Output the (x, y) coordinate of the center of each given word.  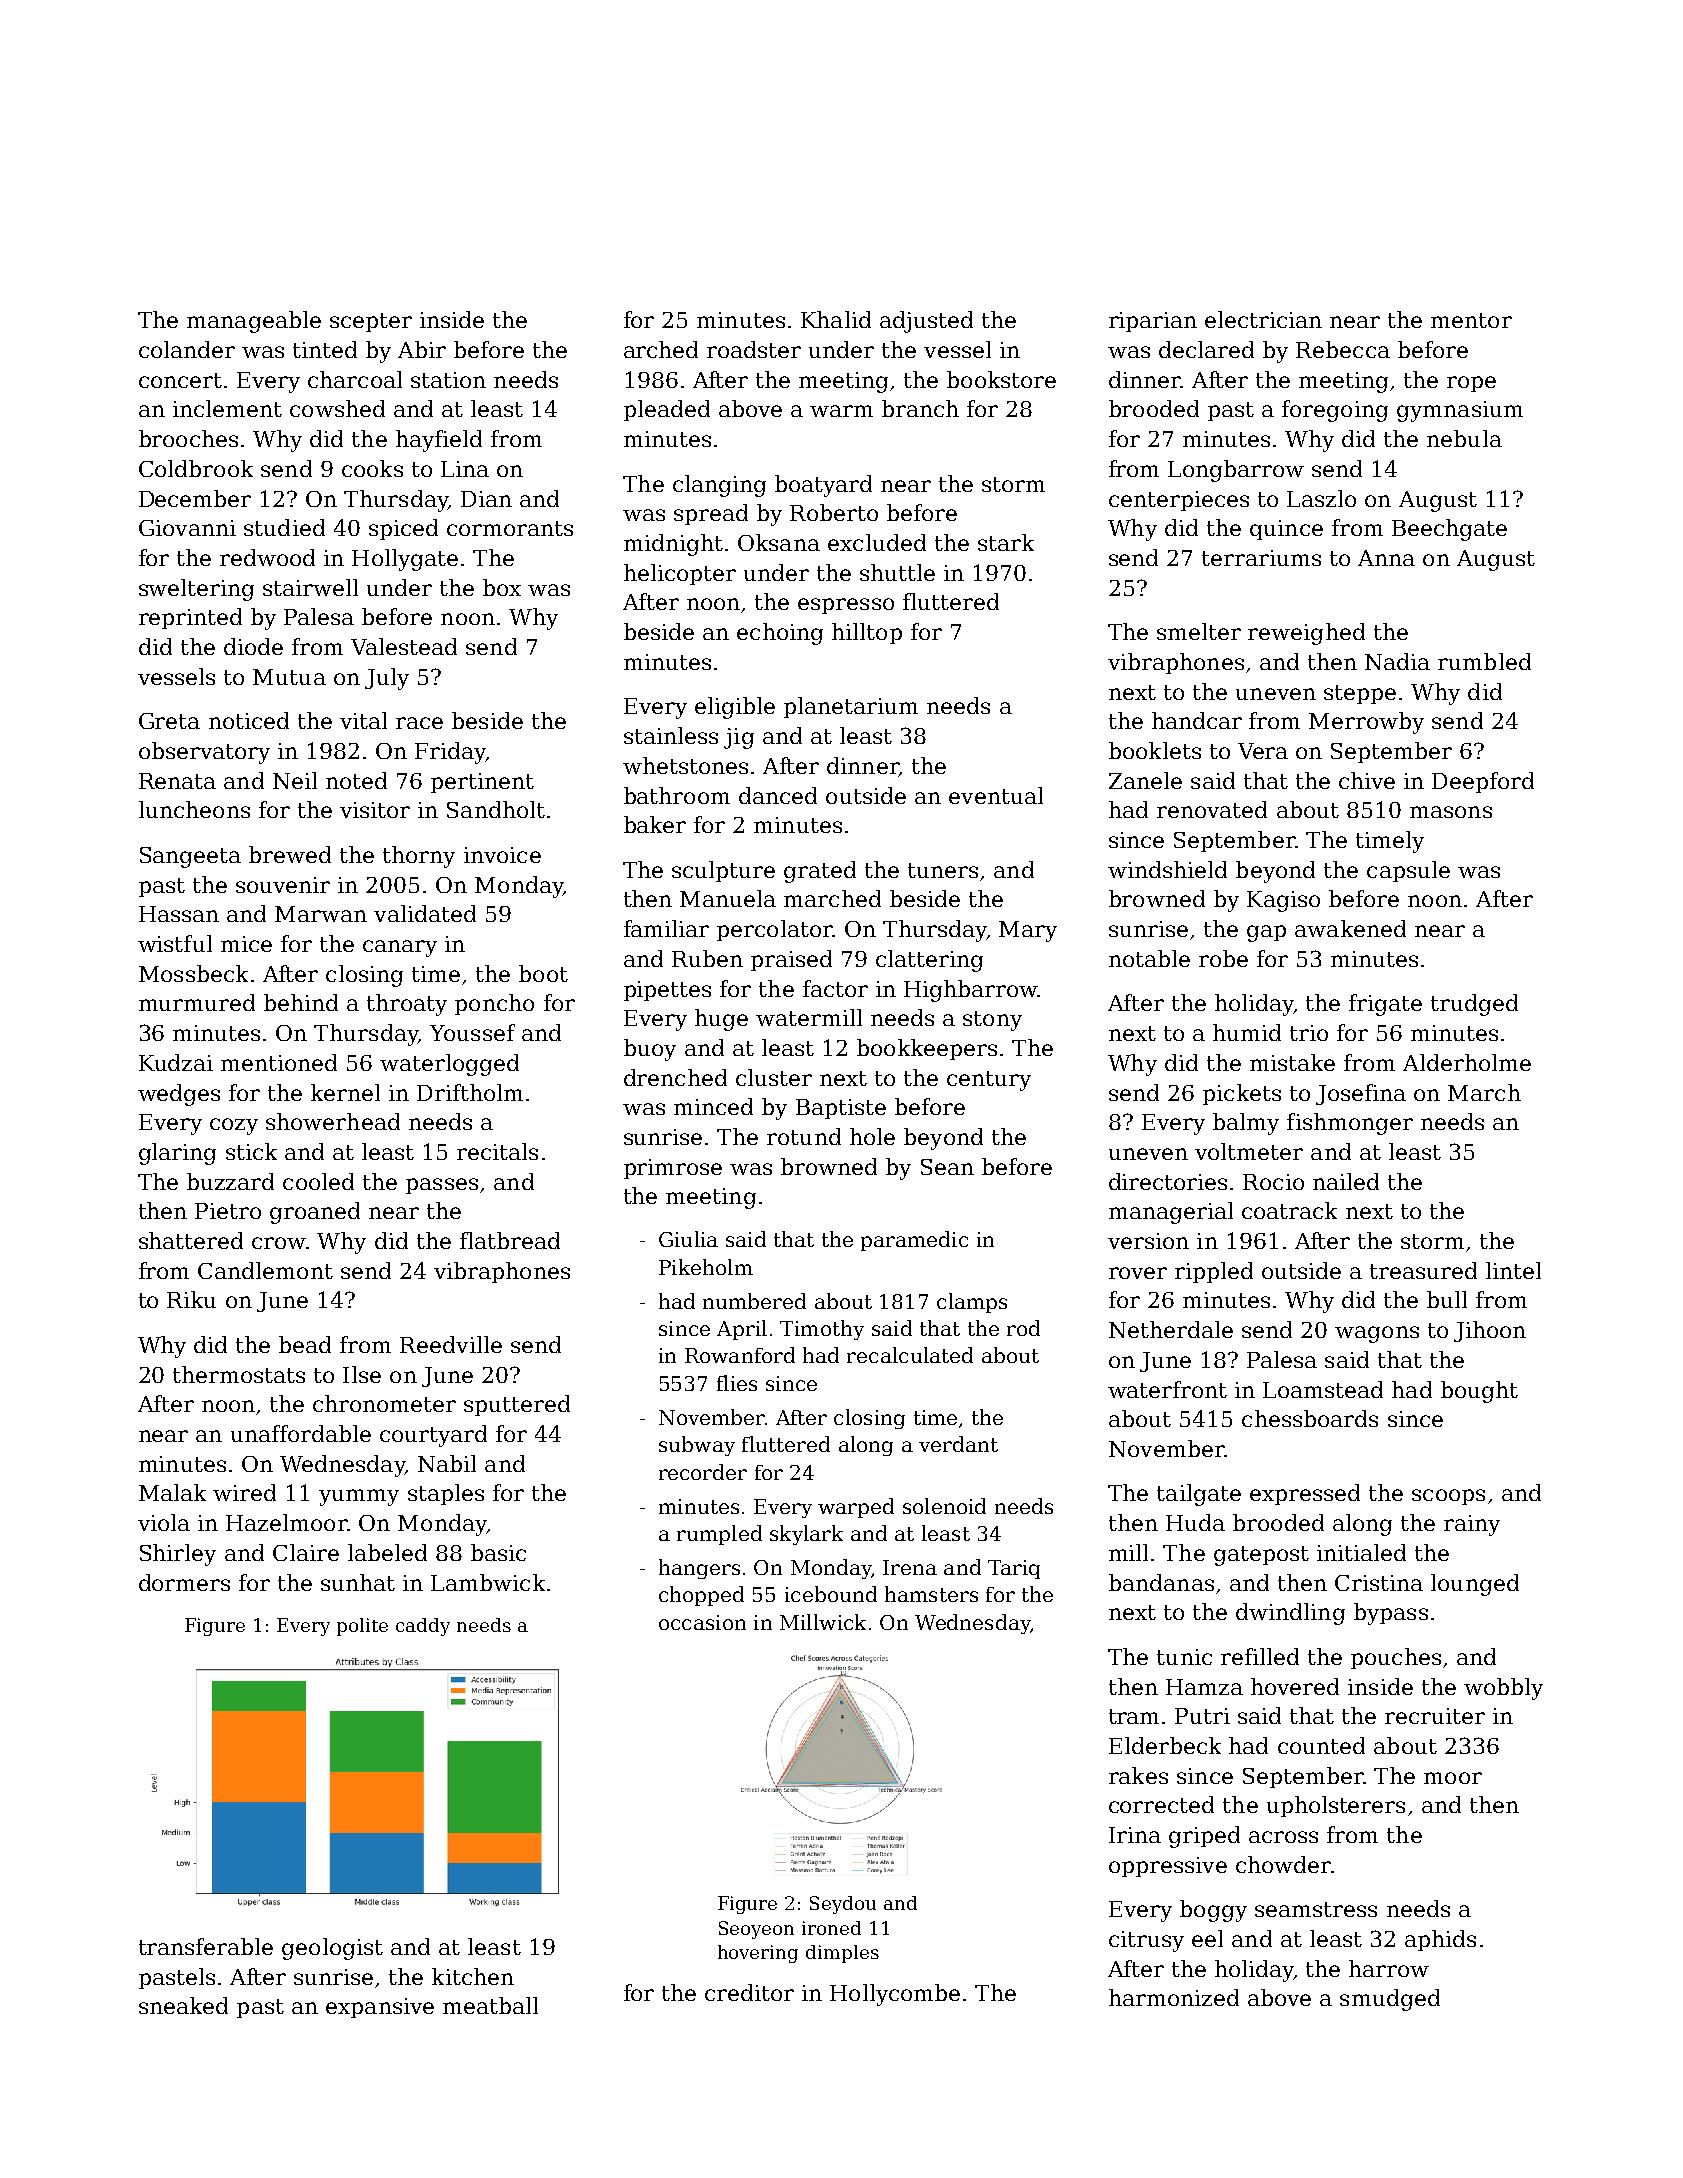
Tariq (1014, 1569)
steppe (1360, 694)
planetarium (851, 707)
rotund (804, 1136)
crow (279, 1243)
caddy (423, 1627)
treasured (1423, 1270)
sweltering (196, 590)
